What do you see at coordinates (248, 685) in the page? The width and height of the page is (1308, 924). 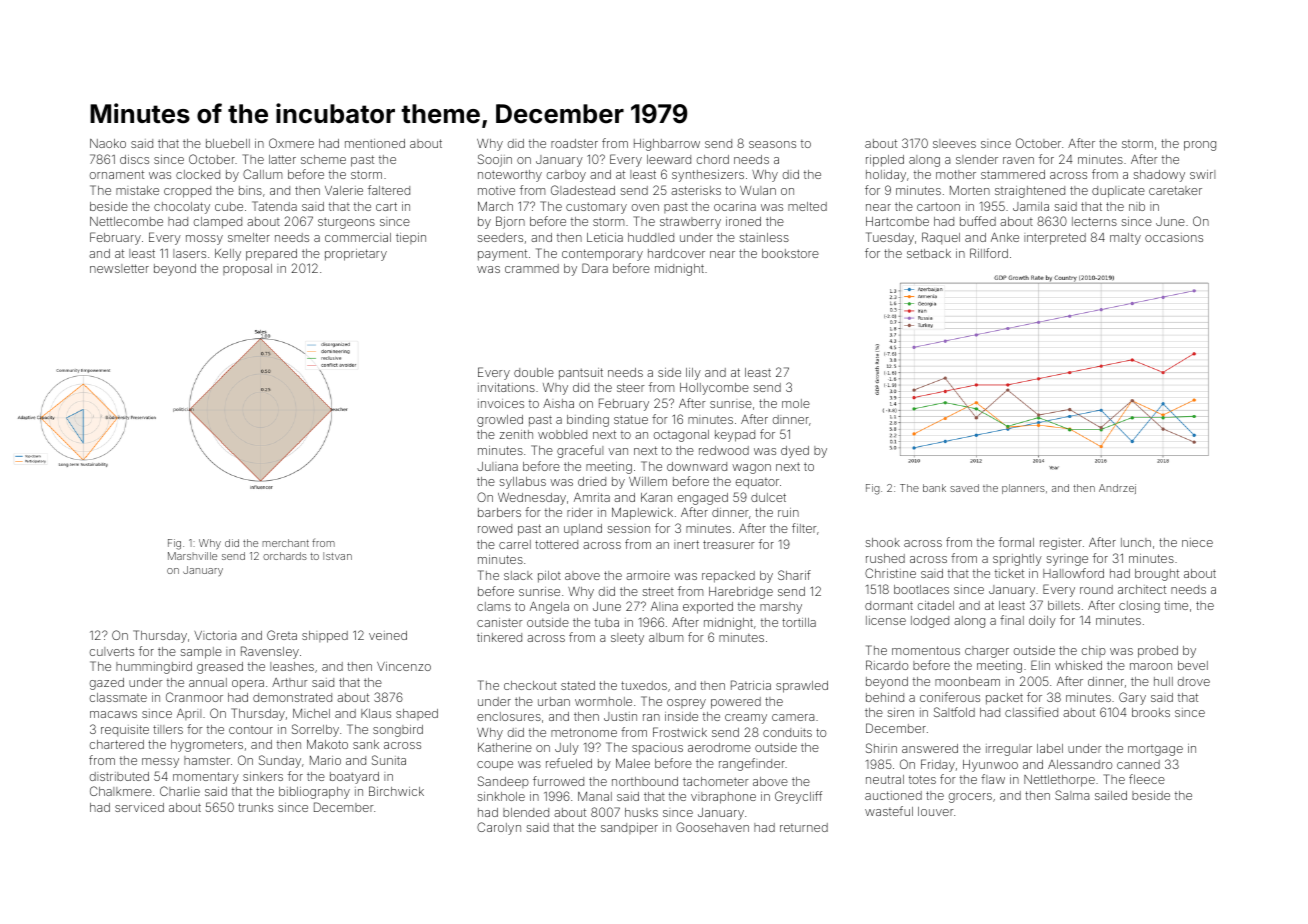 I see `opera` at bounding box center [248, 685].
